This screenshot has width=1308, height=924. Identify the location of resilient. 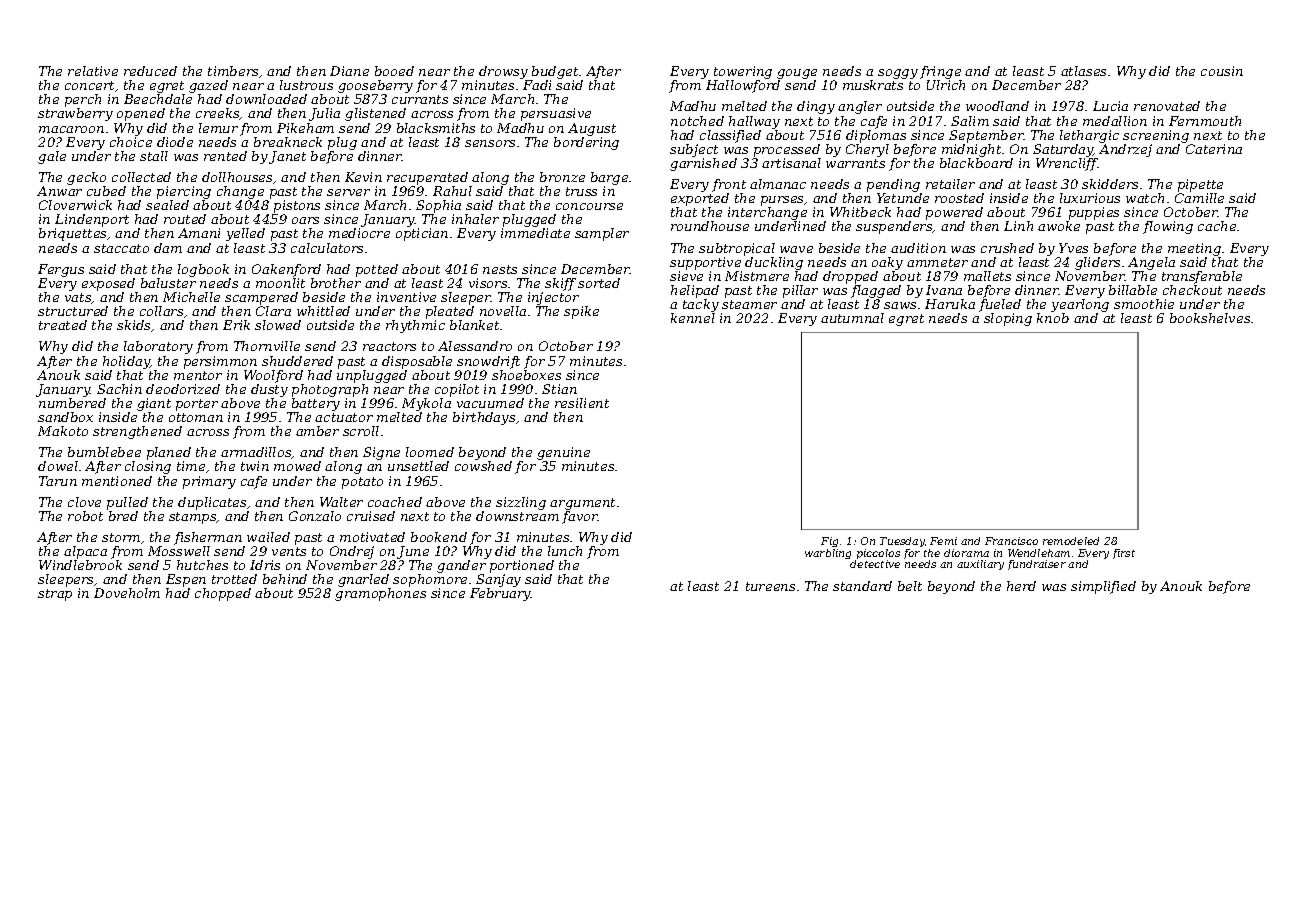
(582, 403).
